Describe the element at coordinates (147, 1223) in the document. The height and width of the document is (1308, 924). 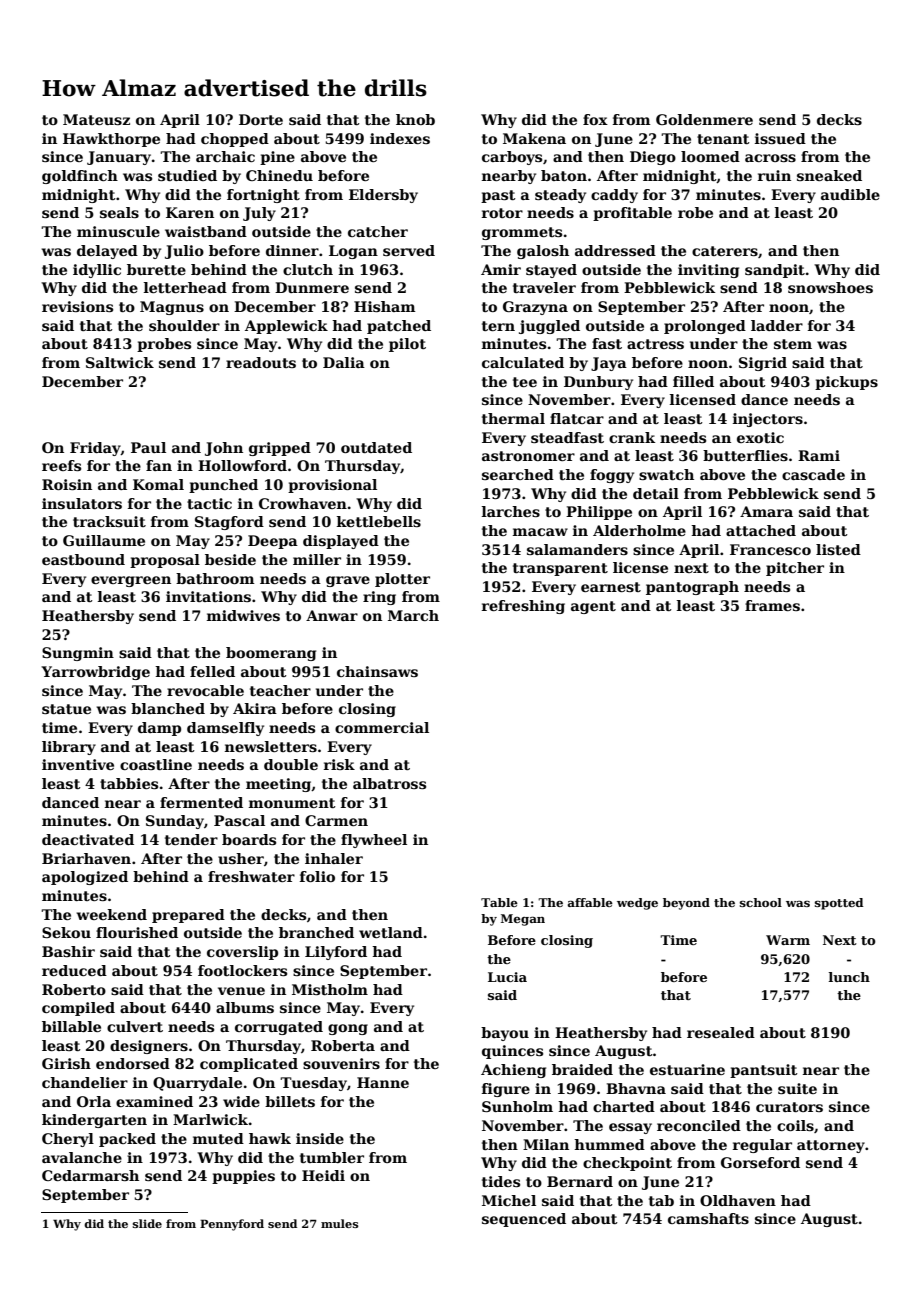
I see `slide` at that location.
